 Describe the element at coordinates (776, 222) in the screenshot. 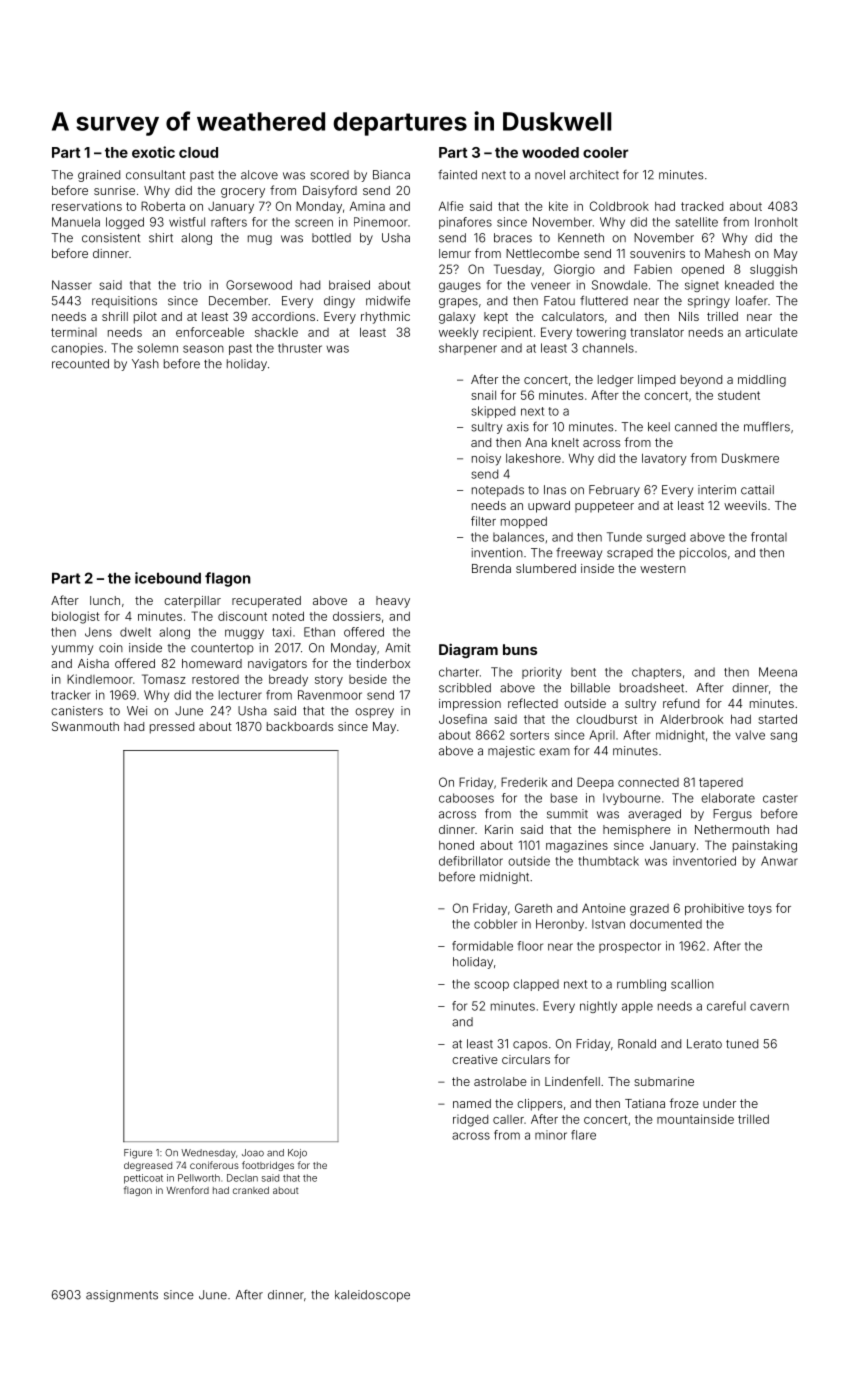

I see `Ironholt` at that location.
